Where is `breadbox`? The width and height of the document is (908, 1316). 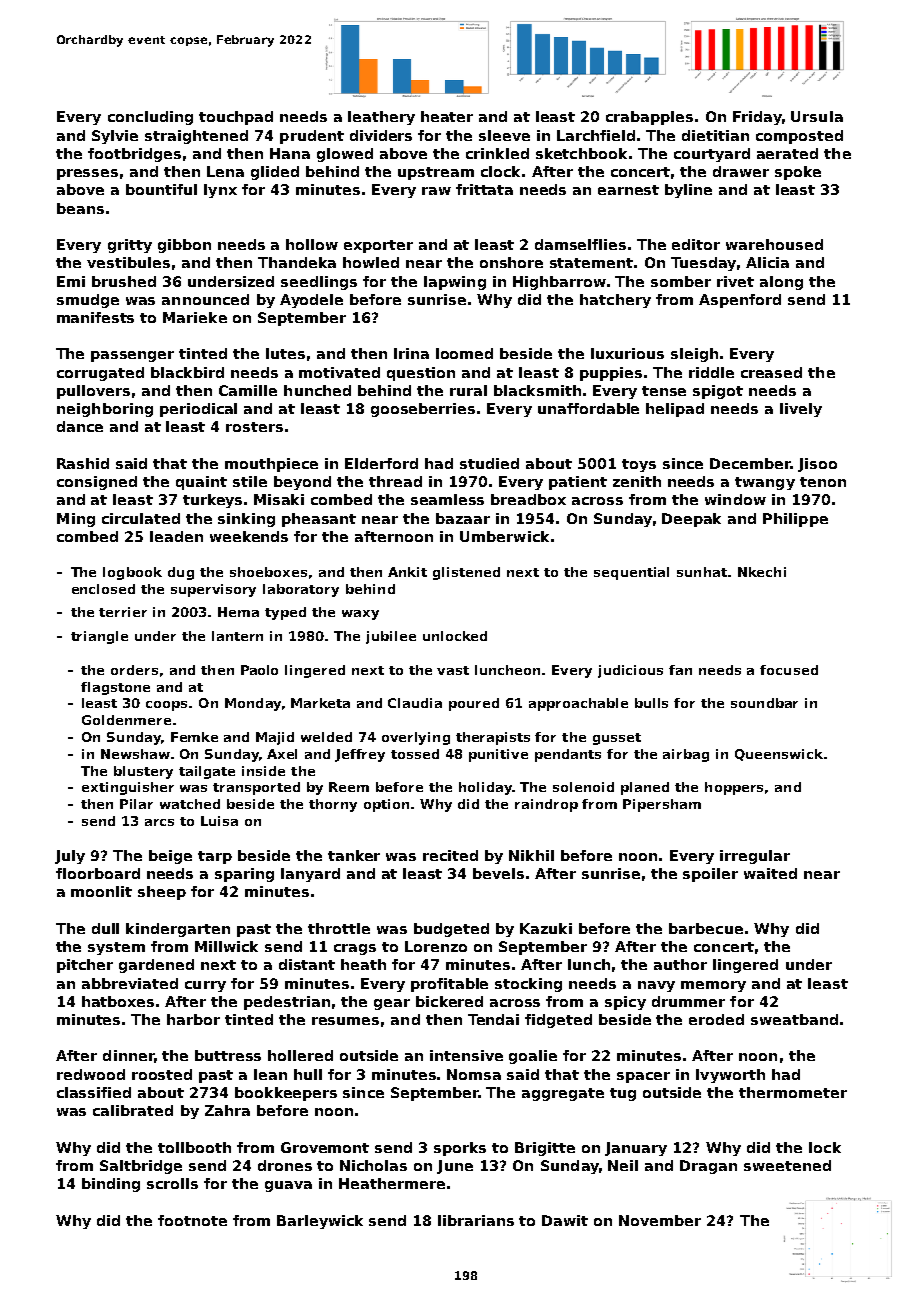
breadbox is located at coordinates (528, 499).
